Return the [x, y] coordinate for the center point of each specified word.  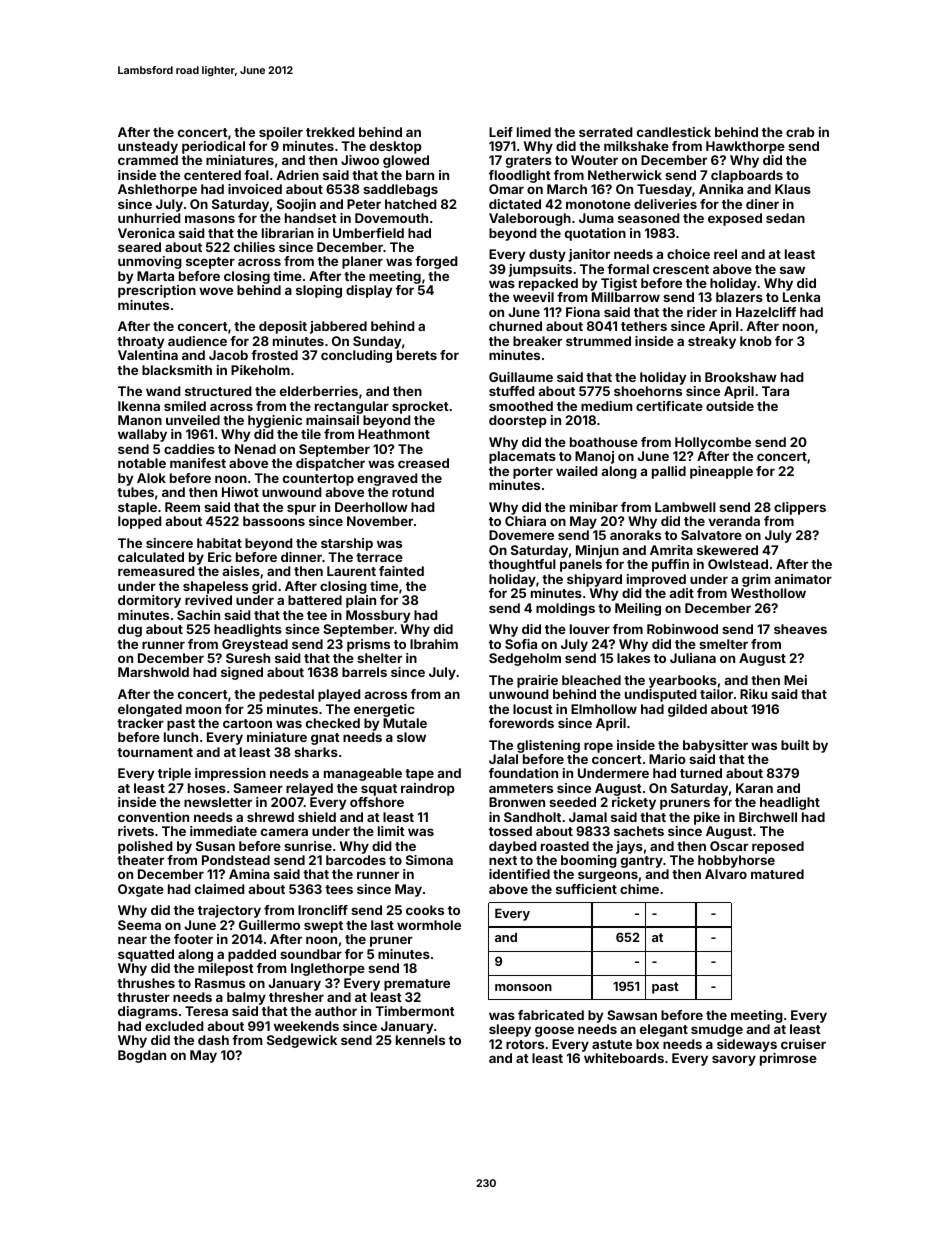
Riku [753, 694]
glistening [548, 746]
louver [590, 629]
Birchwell [768, 817]
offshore [377, 802]
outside [730, 406]
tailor [716, 694]
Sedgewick [302, 1041]
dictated [515, 204]
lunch [181, 737]
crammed [148, 160]
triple [174, 774]
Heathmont [394, 434]
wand [163, 391]
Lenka [801, 297]
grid [264, 587]
